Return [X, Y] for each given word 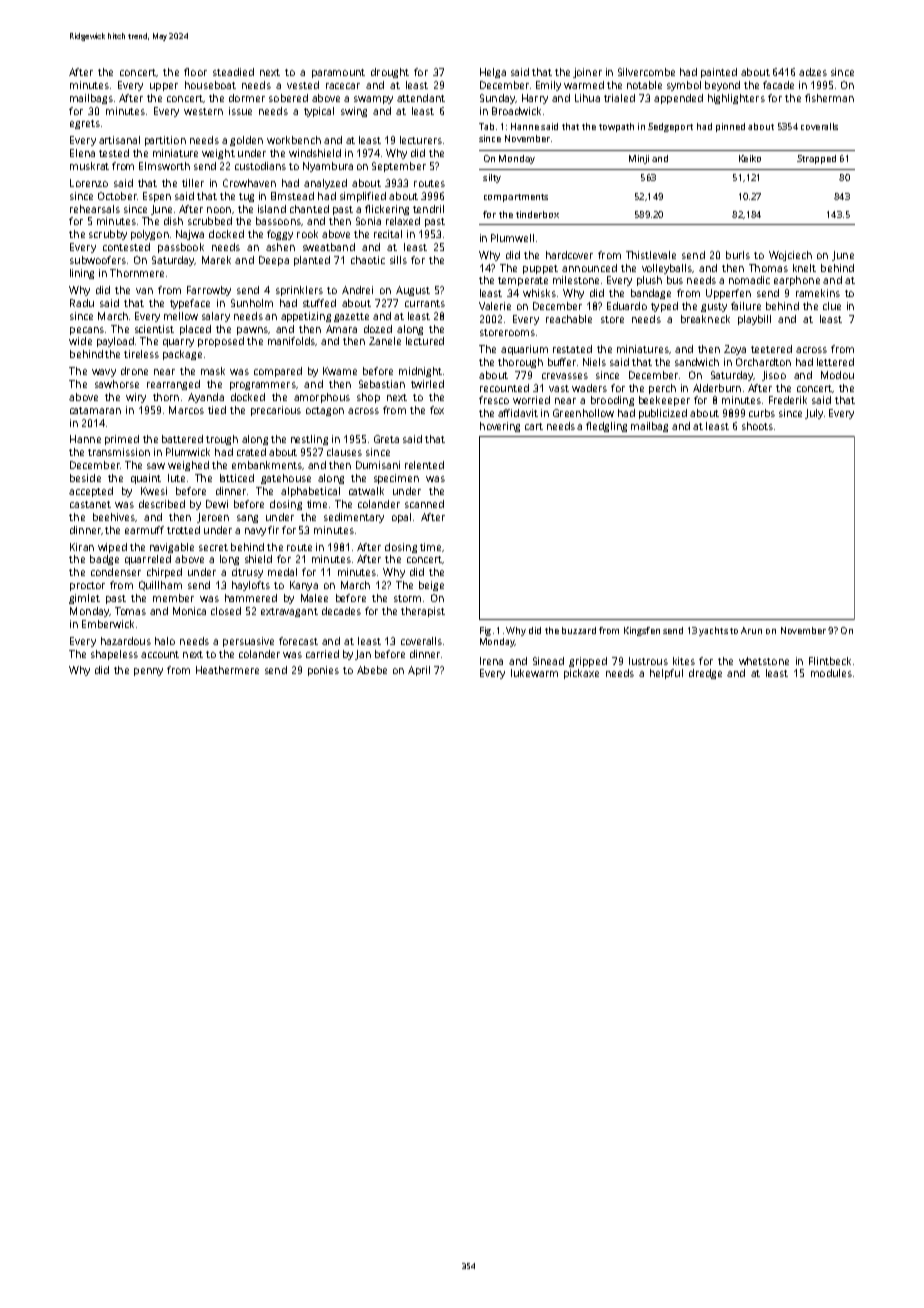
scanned [424, 504]
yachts [713, 631]
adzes [813, 72]
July [814, 414]
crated [251, 452]
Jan [363, 655]
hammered [251, 598]
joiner [587, 73]
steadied [233, 72]
